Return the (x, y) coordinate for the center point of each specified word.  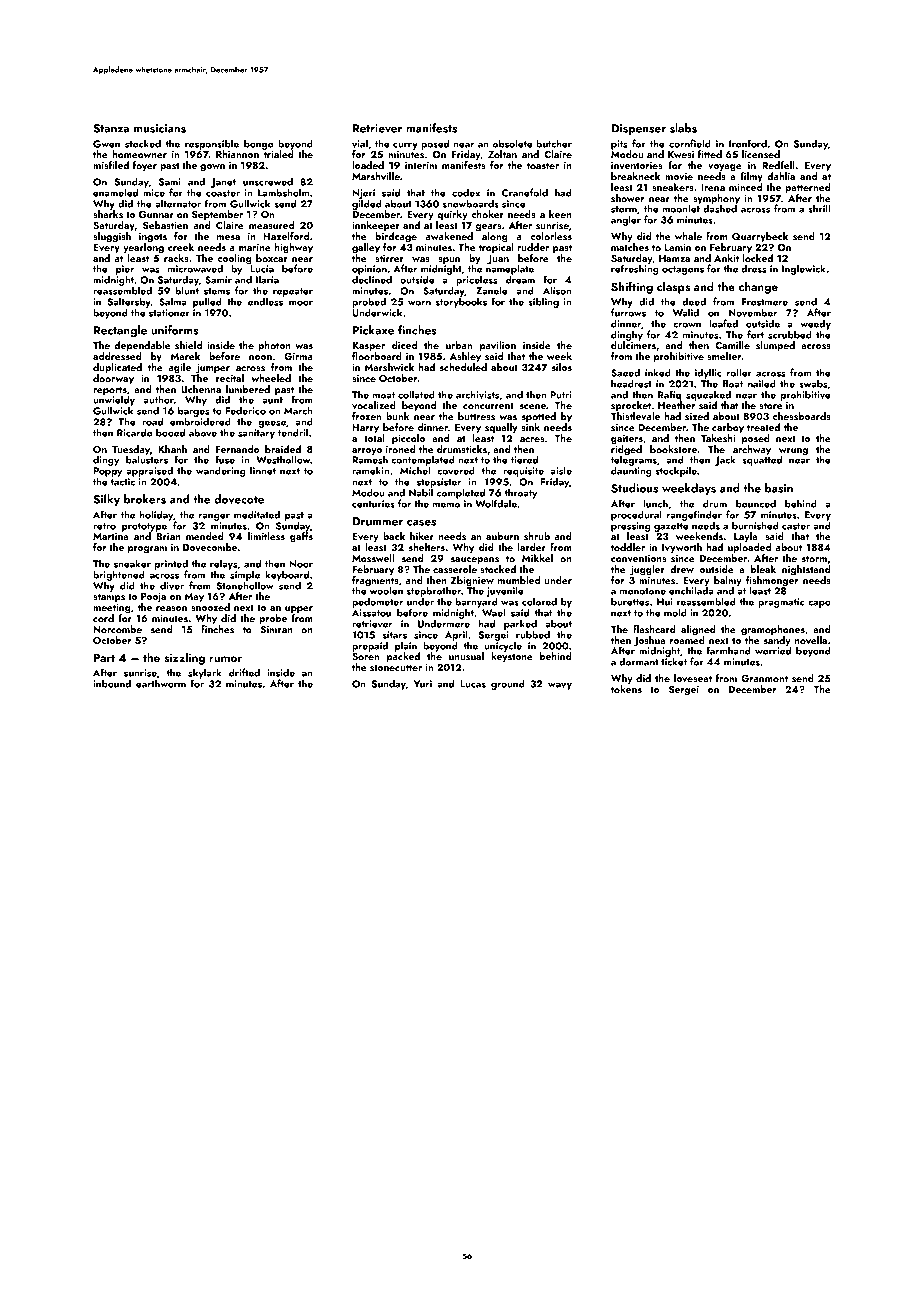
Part (104, 657)
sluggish (112, 237)
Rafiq (669, 395)
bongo (259, 144)
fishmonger (772, 581)
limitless (266, 536)
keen (560, 214)
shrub (537, 536)
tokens (626, 689)
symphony (716, 199)
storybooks (461, 302)
